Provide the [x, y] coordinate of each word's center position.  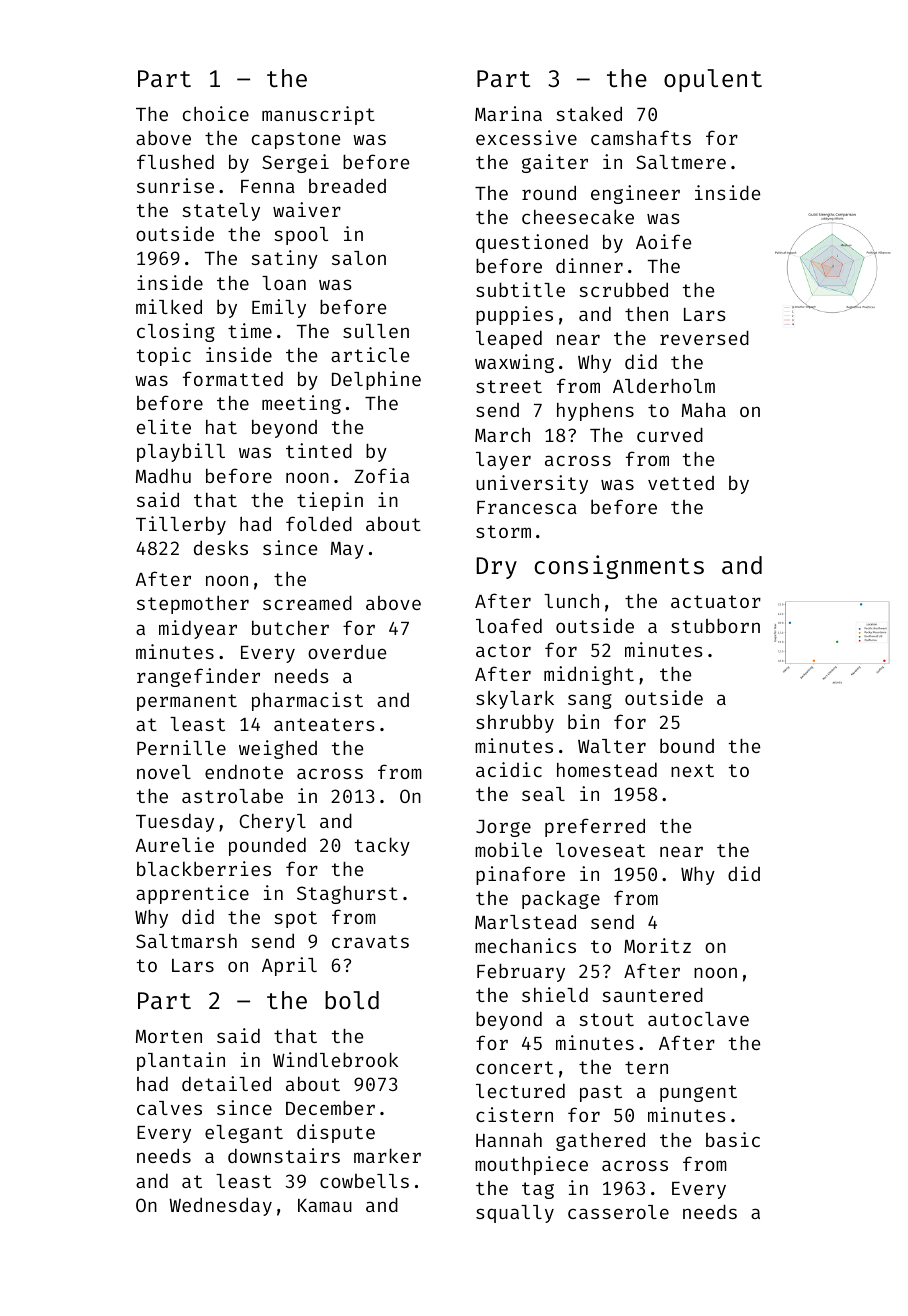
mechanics [525, 945]
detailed [226, 1083]
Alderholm [664, 386]
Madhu [163, 475]
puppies [514, 315]
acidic [509, 769]
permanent [187, 702]
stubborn [715, 625]
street [509, 386]
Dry [496, 568]
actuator [716, 601]
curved [670, 434]
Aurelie [175, 844]
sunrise [175, 185]
